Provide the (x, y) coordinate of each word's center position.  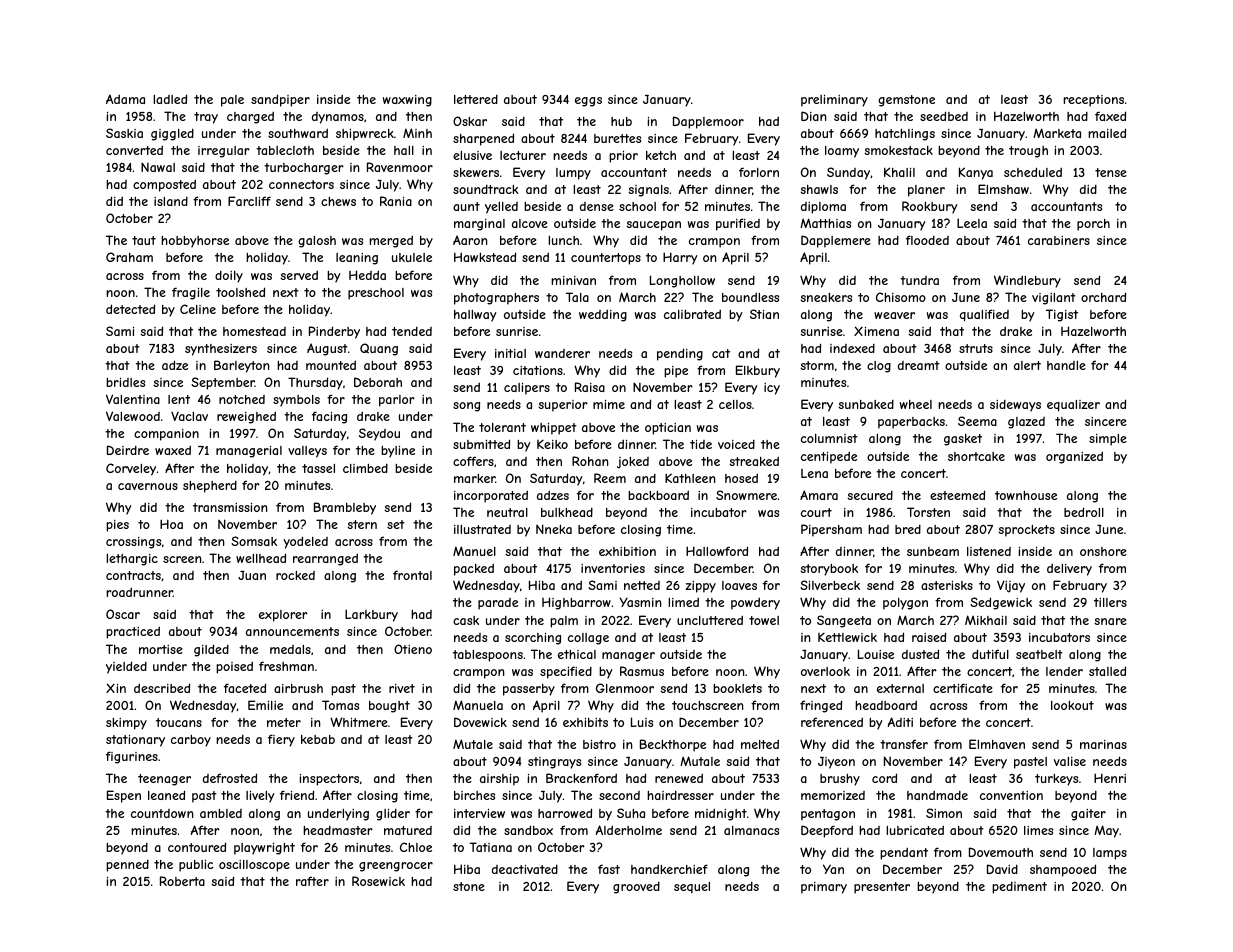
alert (1027, 365)
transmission (230, 507)
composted (164, 185)
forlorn (759, 172)
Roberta (182, 881)
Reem (610, 478)
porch (1093, 225)
